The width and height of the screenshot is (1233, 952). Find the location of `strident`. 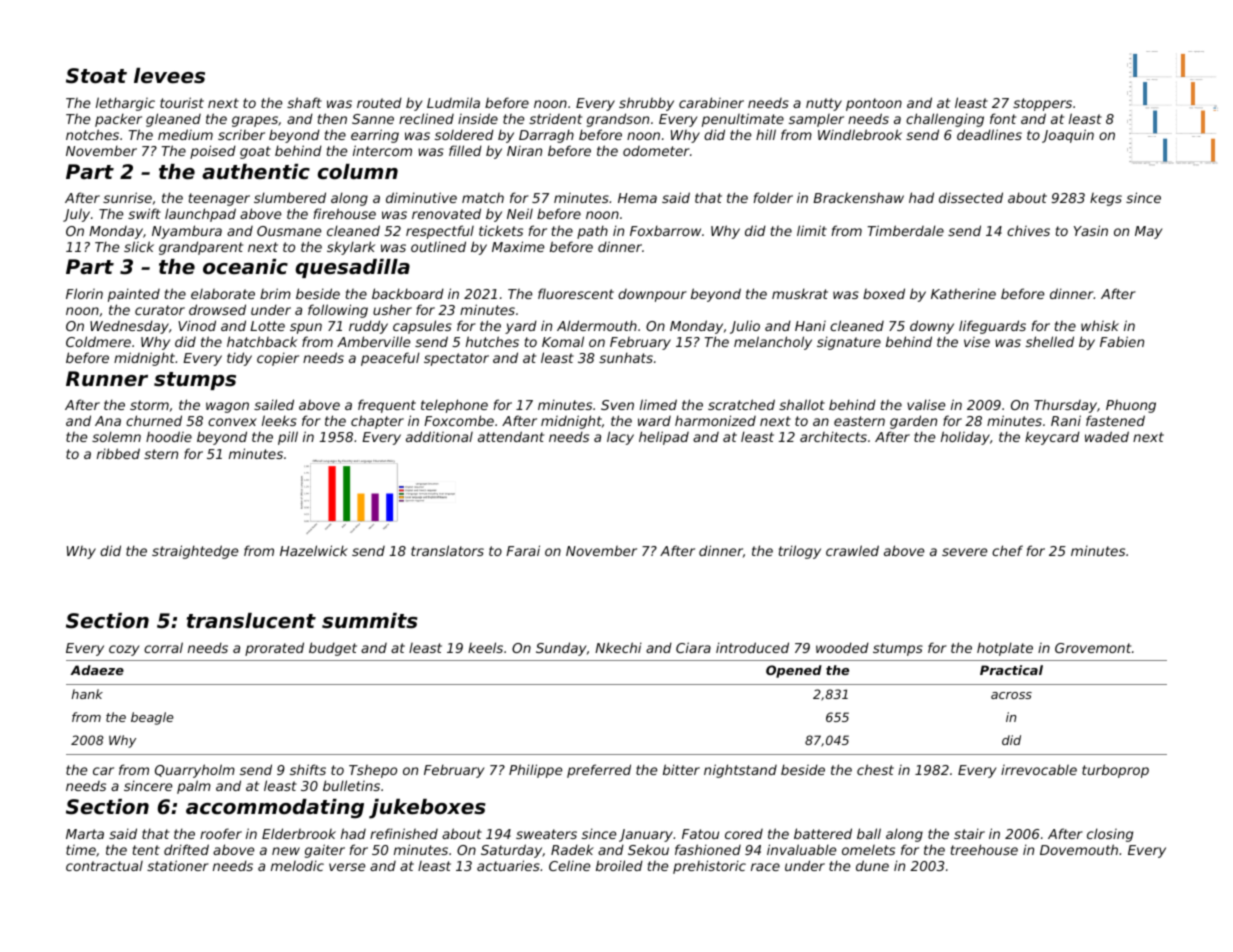

strident is located at coordinates (555, 118).
